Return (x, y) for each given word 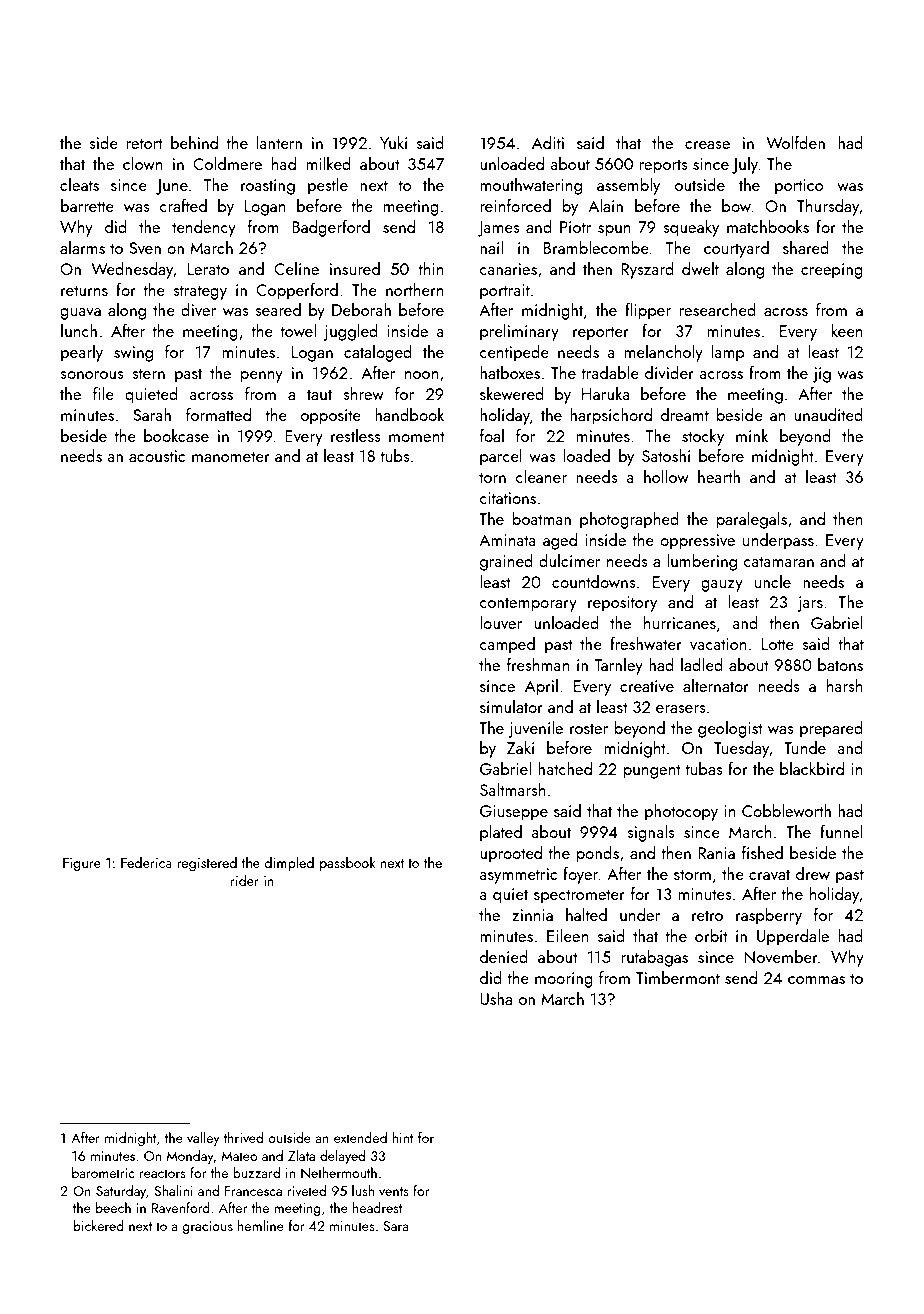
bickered (99, 1225)
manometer (231, 456)
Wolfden (795, 142)
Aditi (548, 142)
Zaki (520, 747)
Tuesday (742, 749)
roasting (268, 187)
